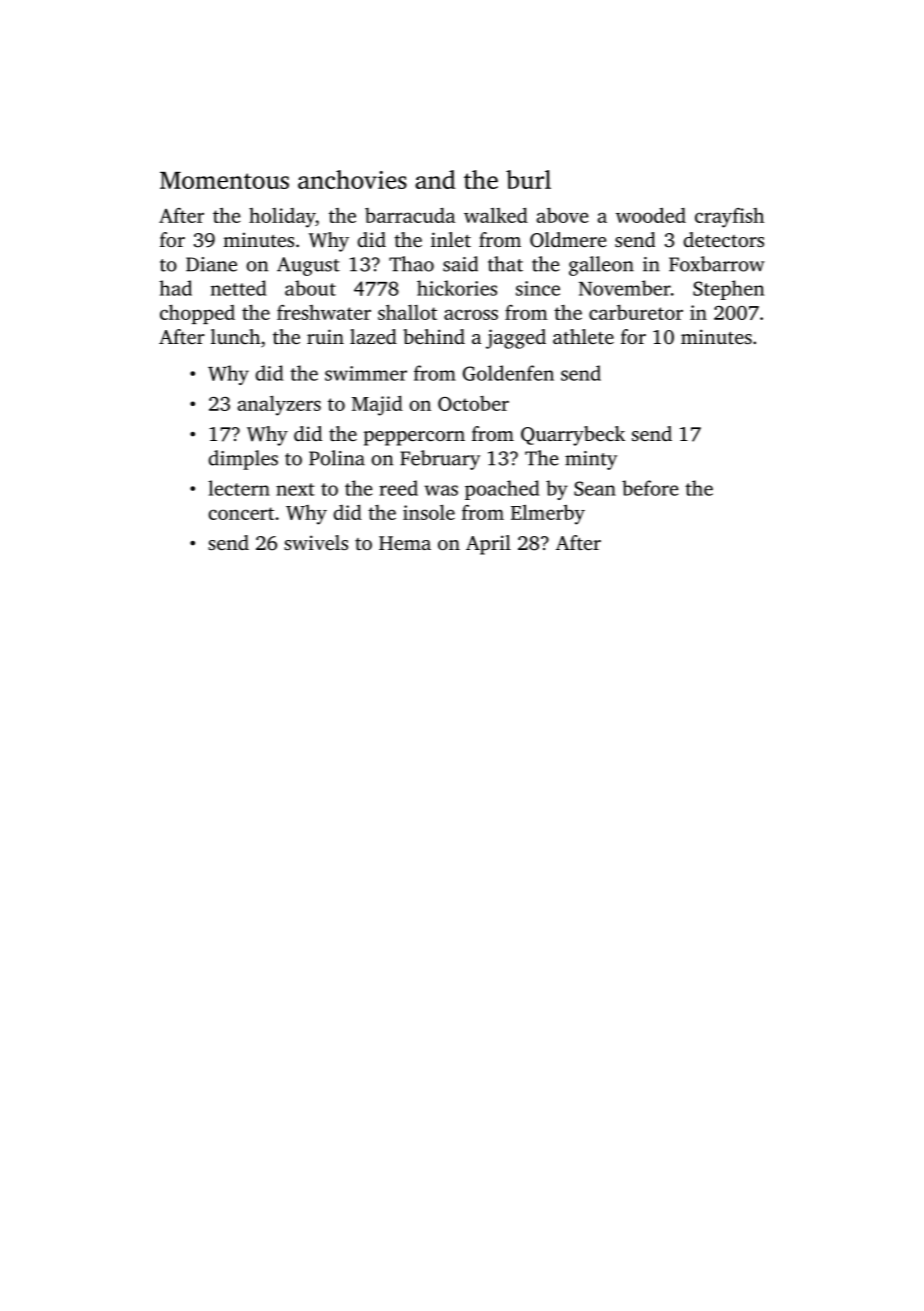 The width and height of the image is (924, 1311). What do you see at coordinates (316, 542) in the image?
I see `swivels` at bounding box center [316, 542].
